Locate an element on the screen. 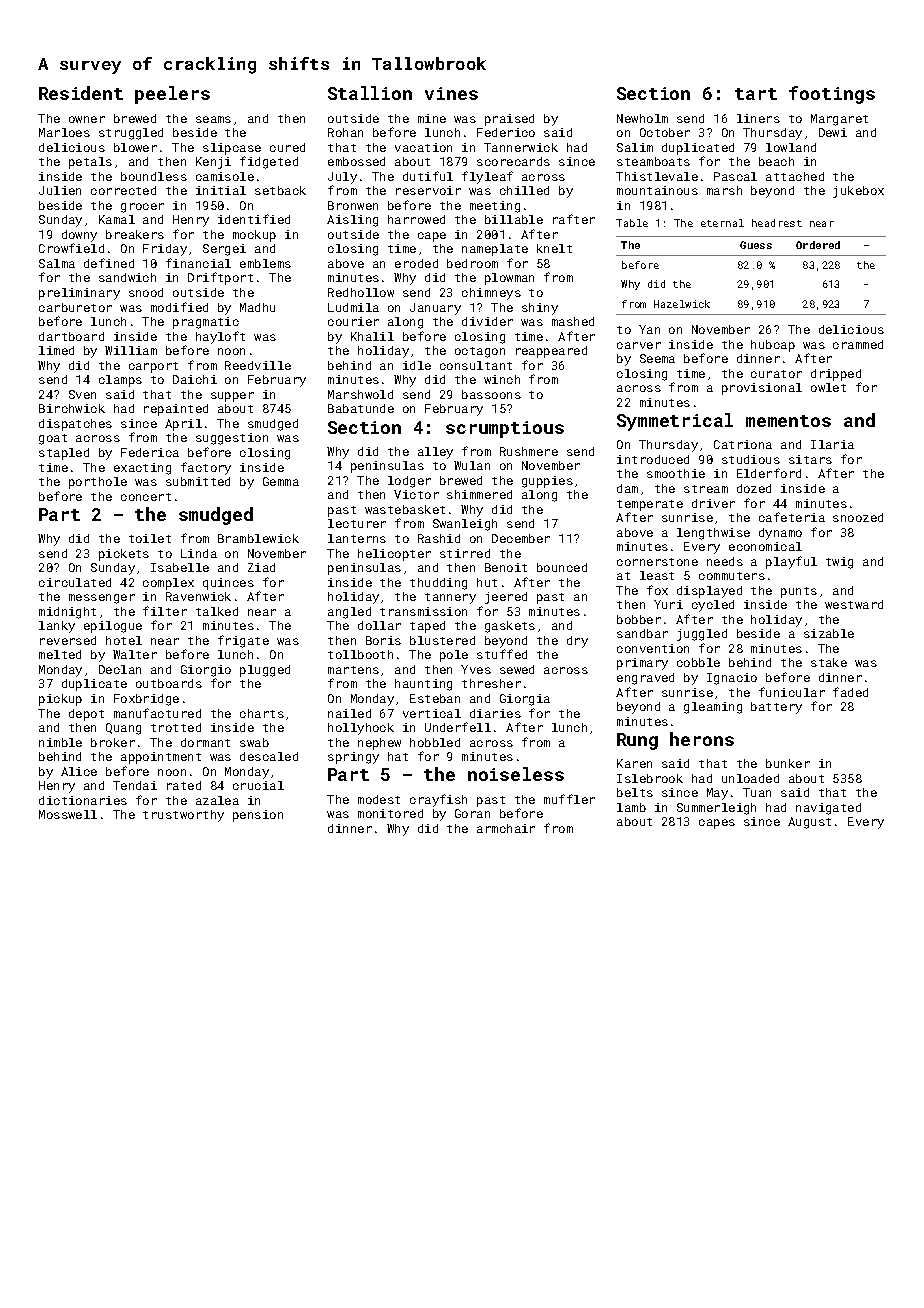  Newholm is located at coordinates (642, 118).
